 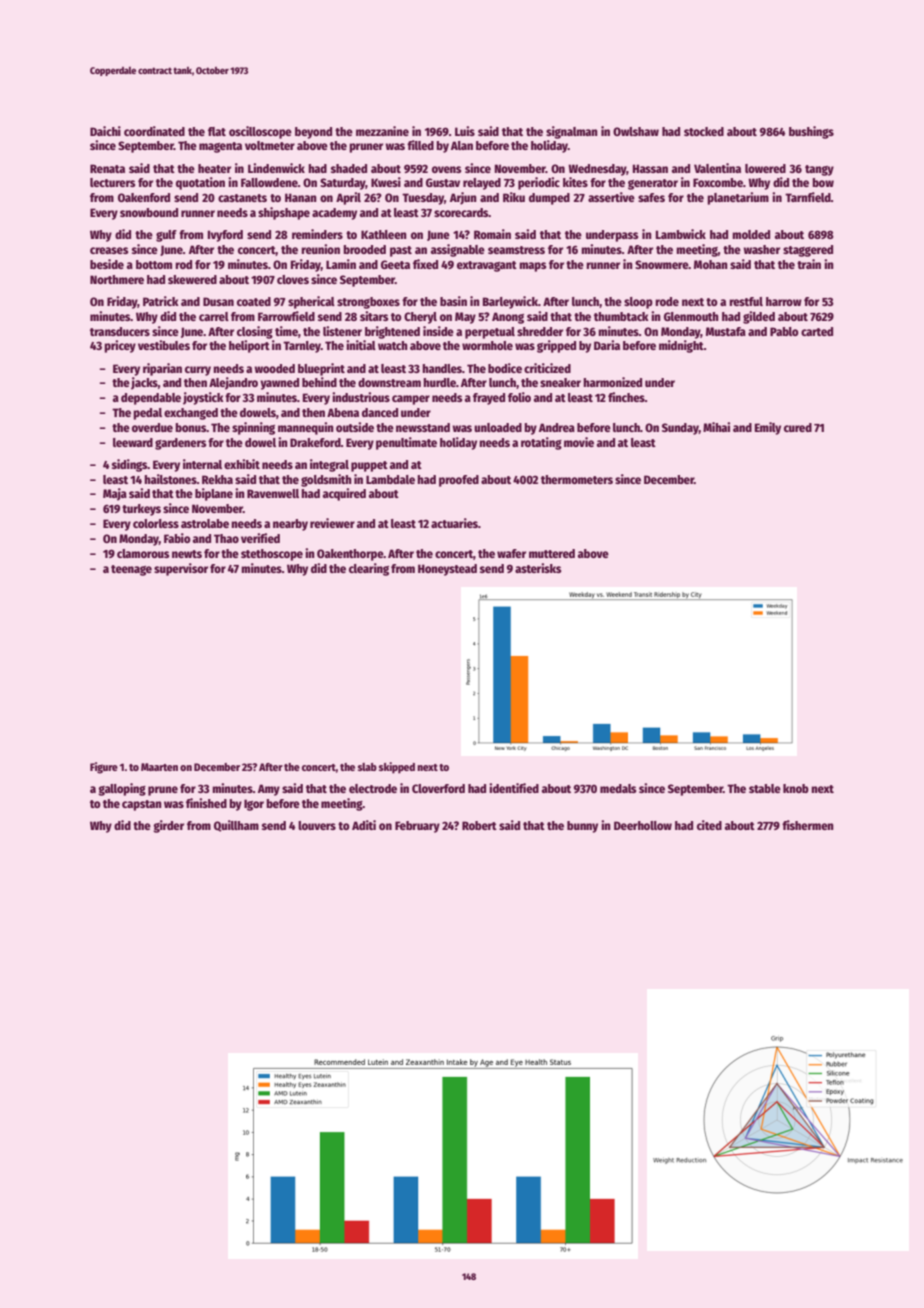 I want to click on gardeners, so click(x=180, y=444).
